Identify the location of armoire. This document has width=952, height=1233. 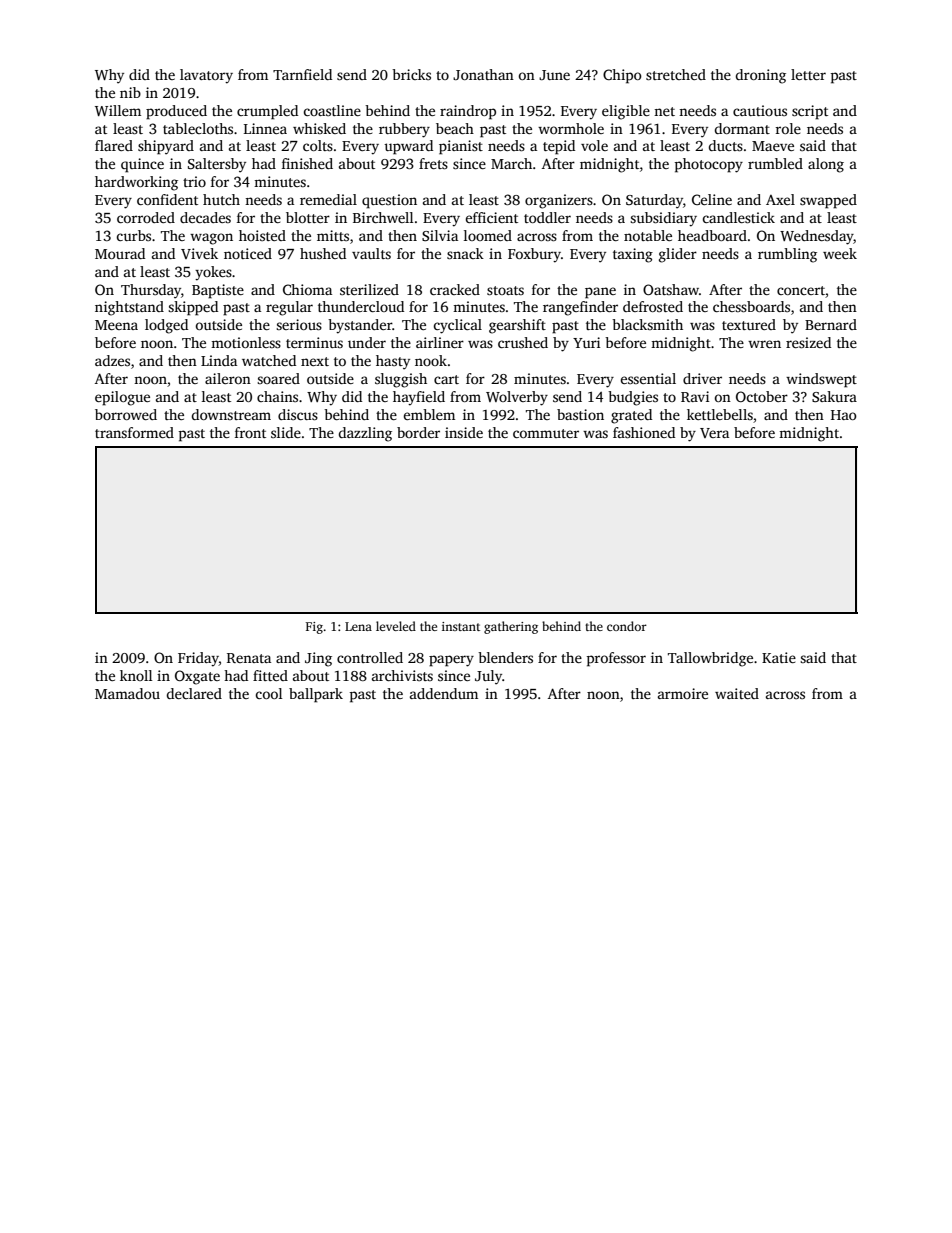
(683, 693).
